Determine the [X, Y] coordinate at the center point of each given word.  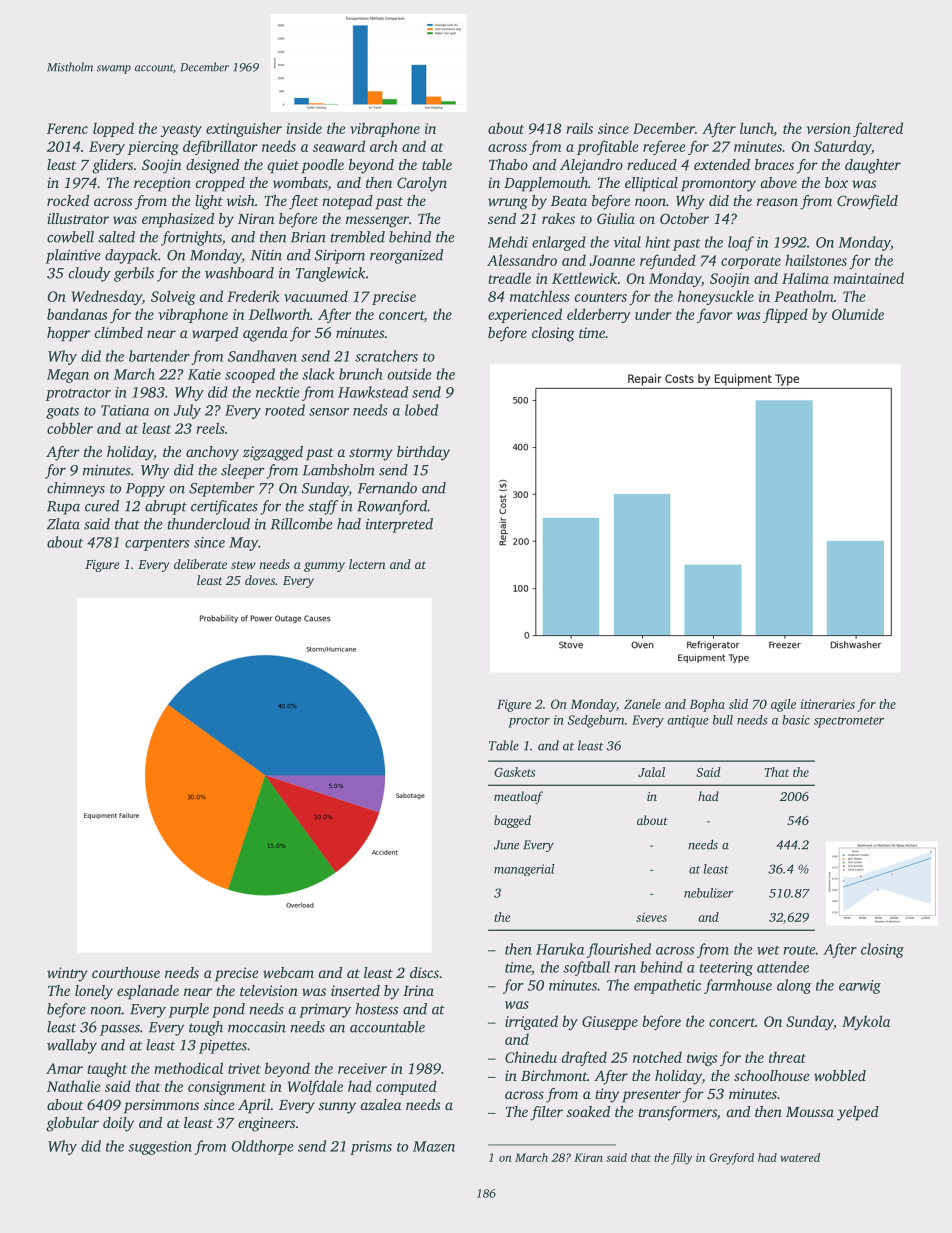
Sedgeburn [596, 721]
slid [738, 704]
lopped [113, 129]
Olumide [858, 314]
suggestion [160, 1148]
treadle [509, 278]
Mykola [866, 1022]
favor [715, 315]
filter [546, 1113]
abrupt [166, 507]
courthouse [126, 972]
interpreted [399, 525]
